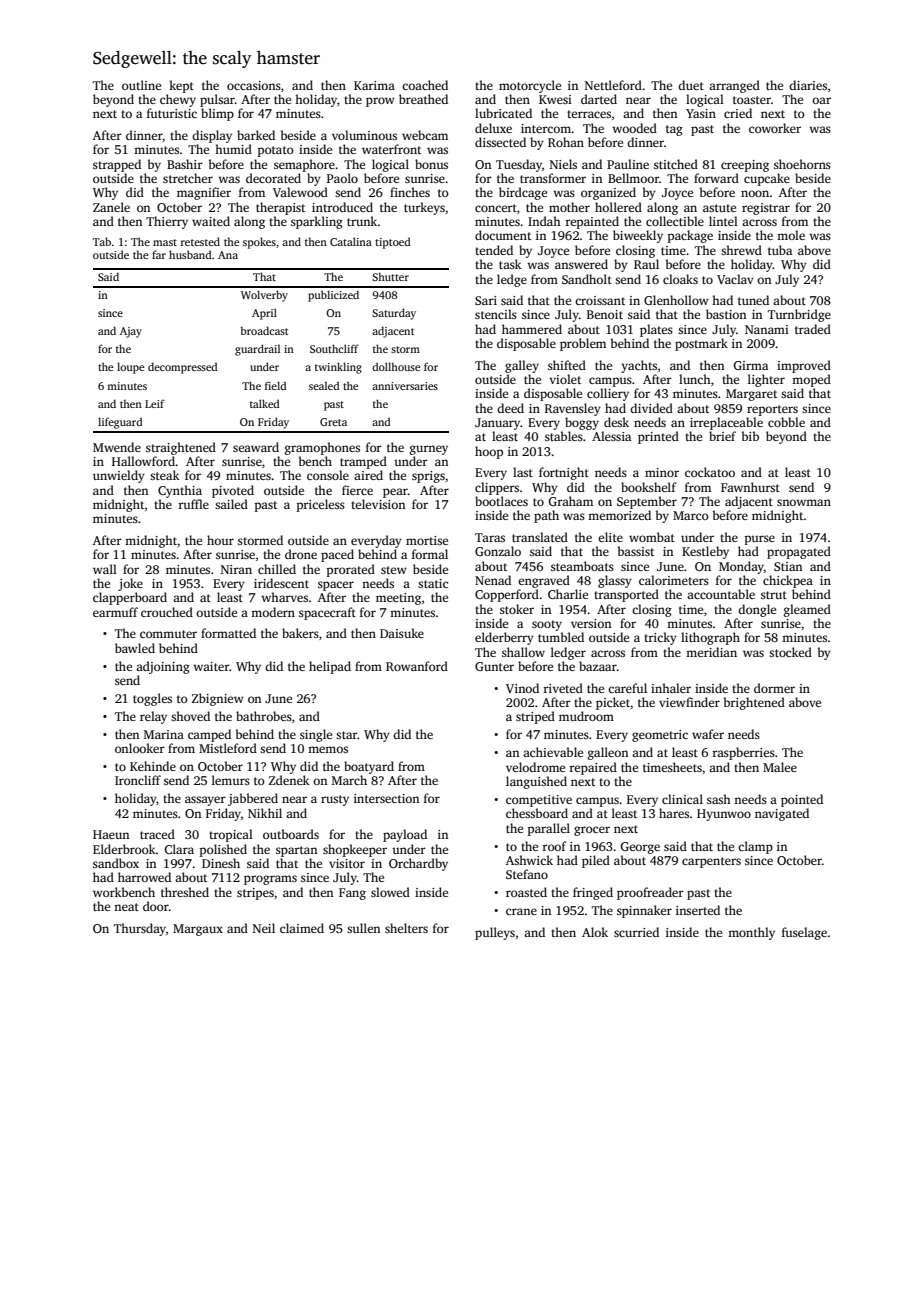 This screenshot has width=924, height=1308. Describe the element at coordinates (264, 928) in the screenshot. I see `Neil` at that location.
